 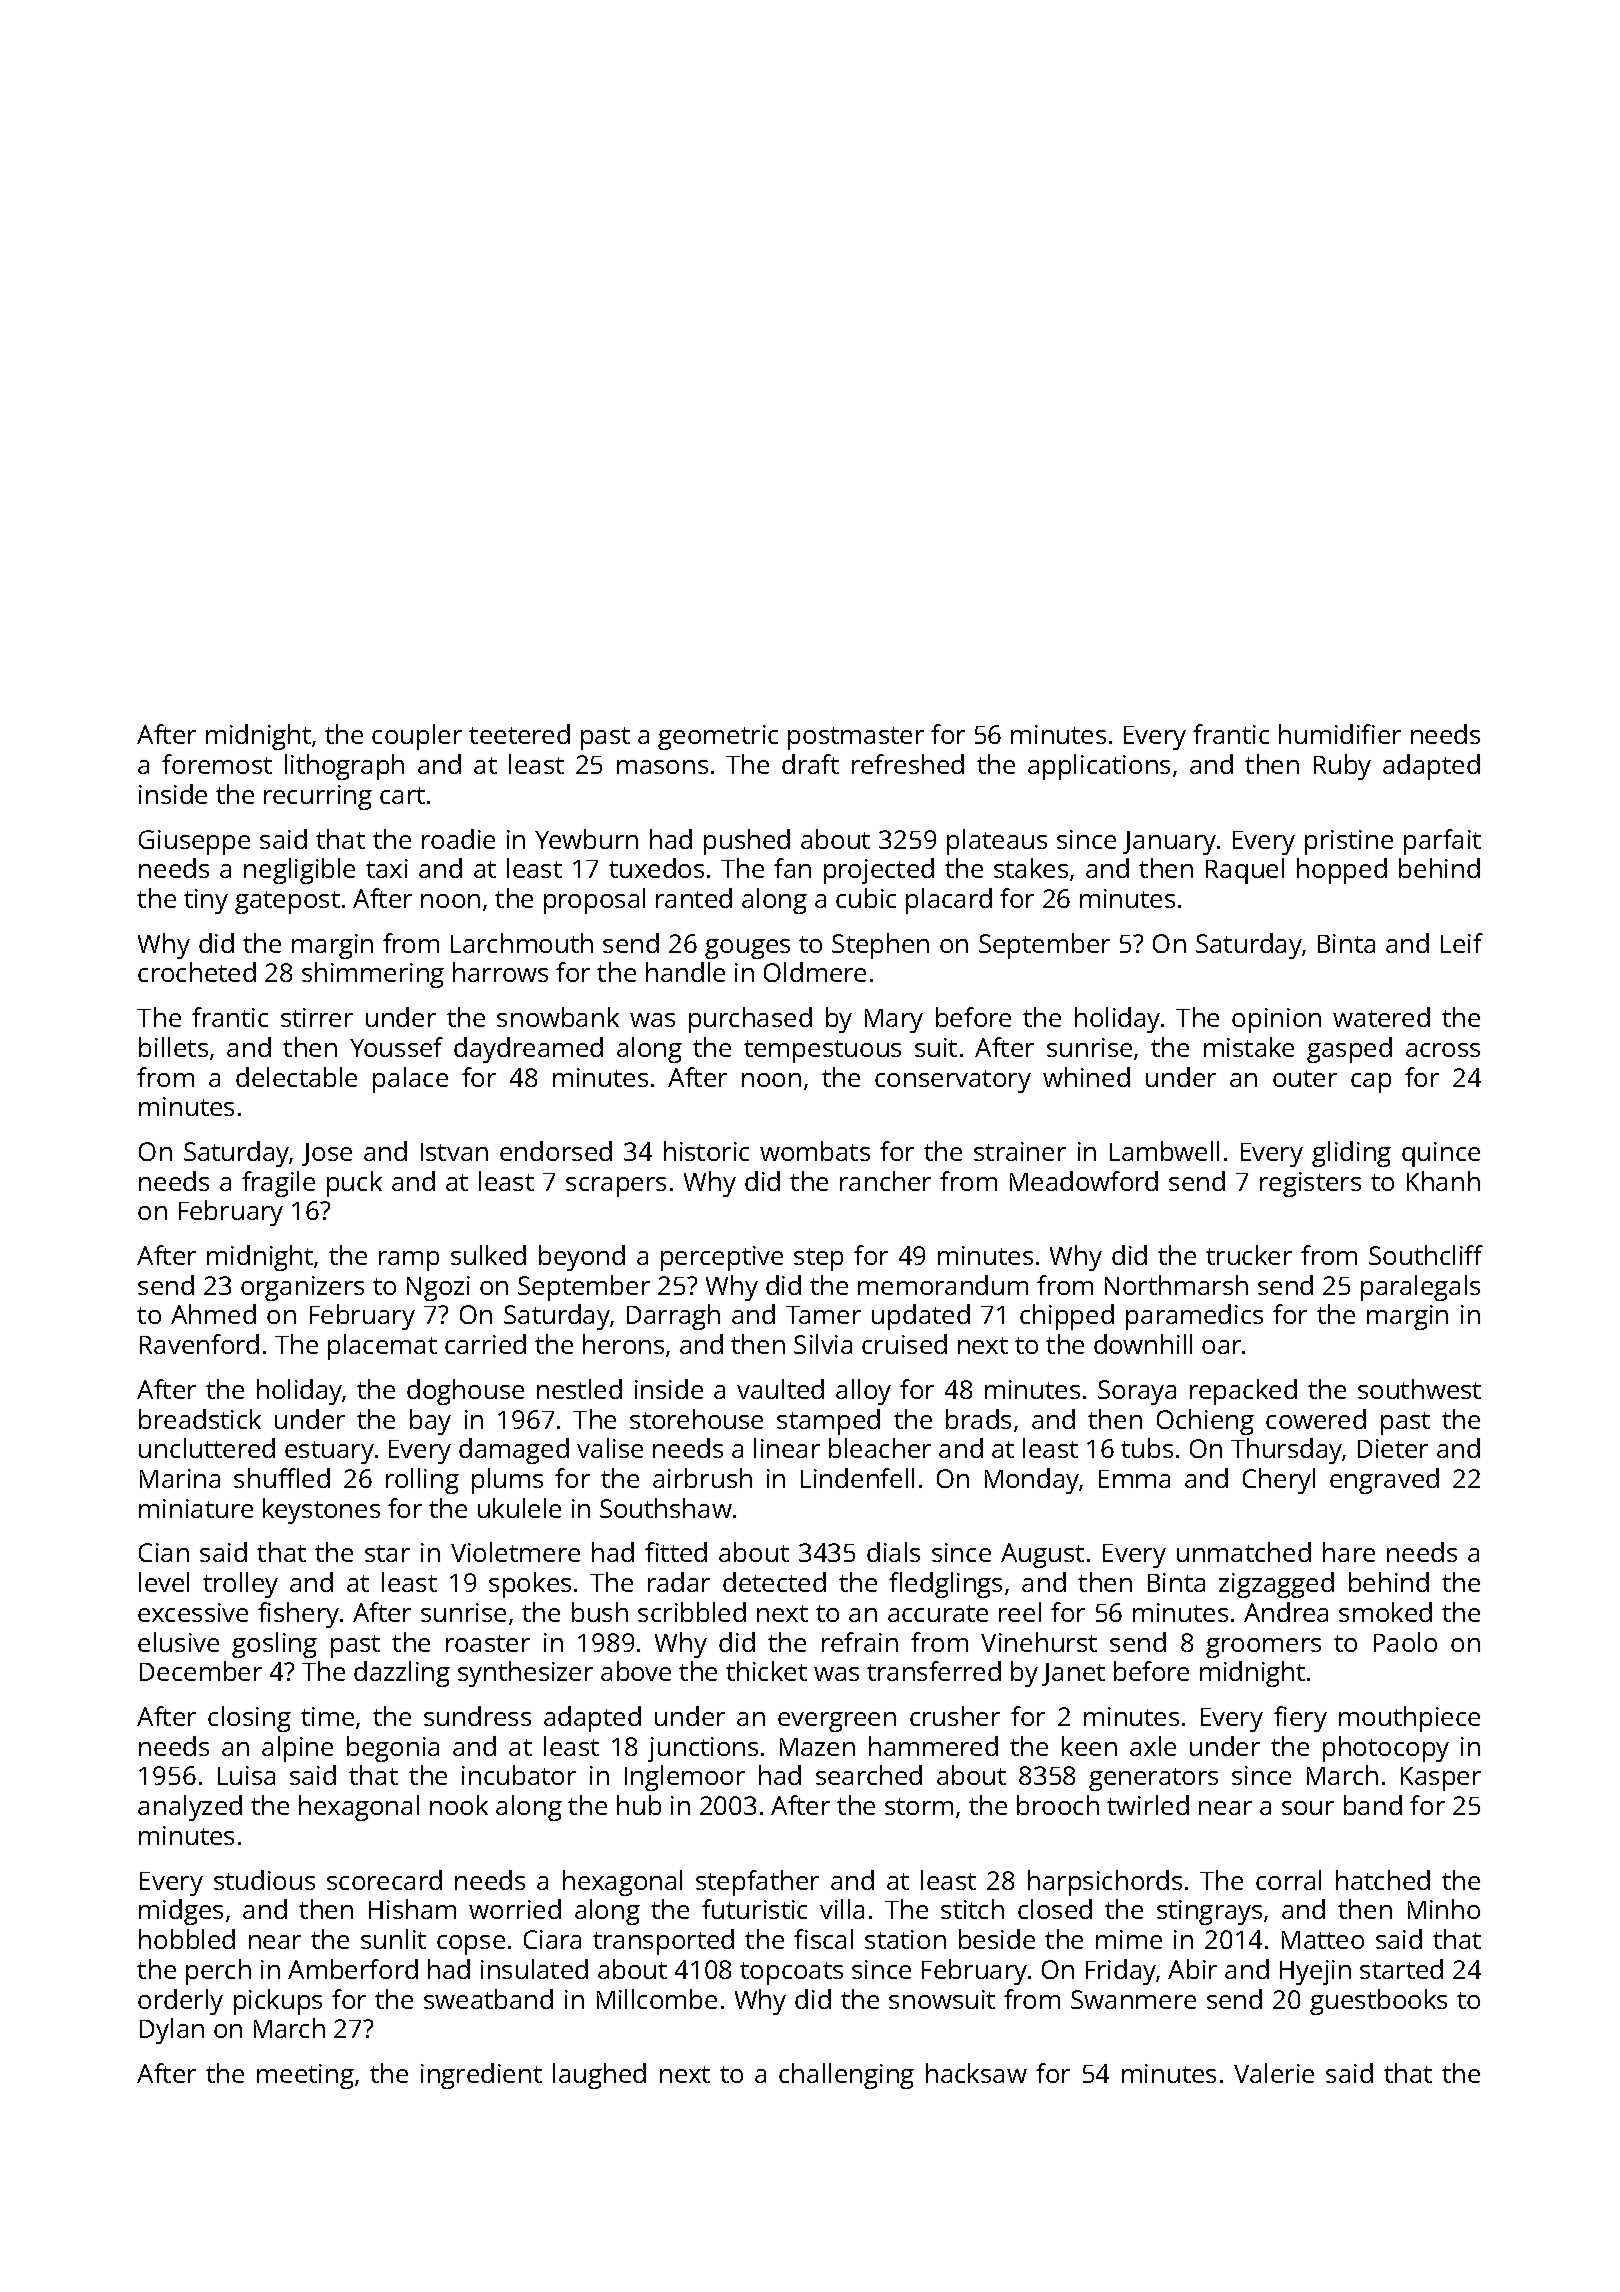 I want to click on carried, so click(x=485, y=1344).
